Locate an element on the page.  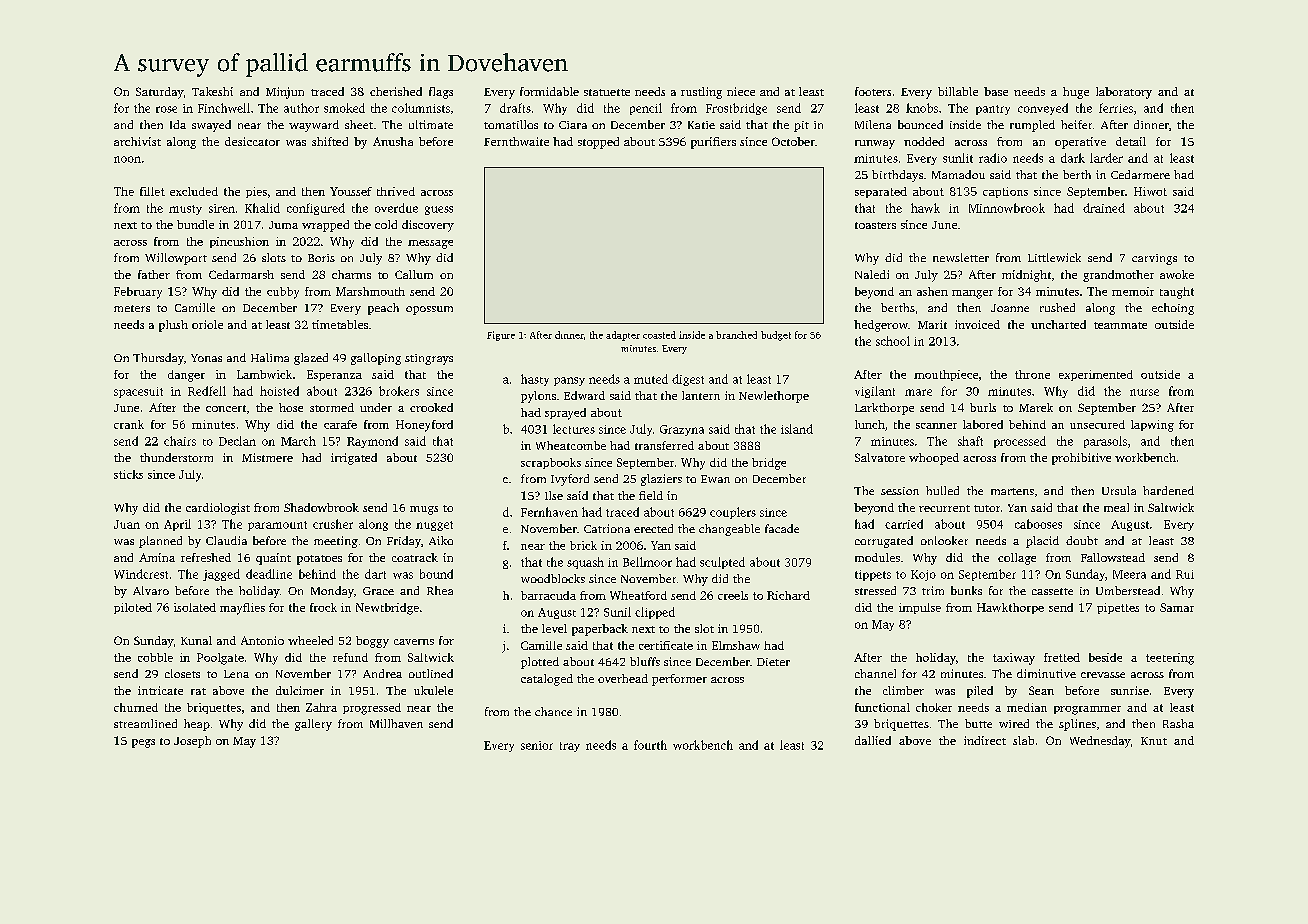
cataloged is located at coordinates (547, 680).
